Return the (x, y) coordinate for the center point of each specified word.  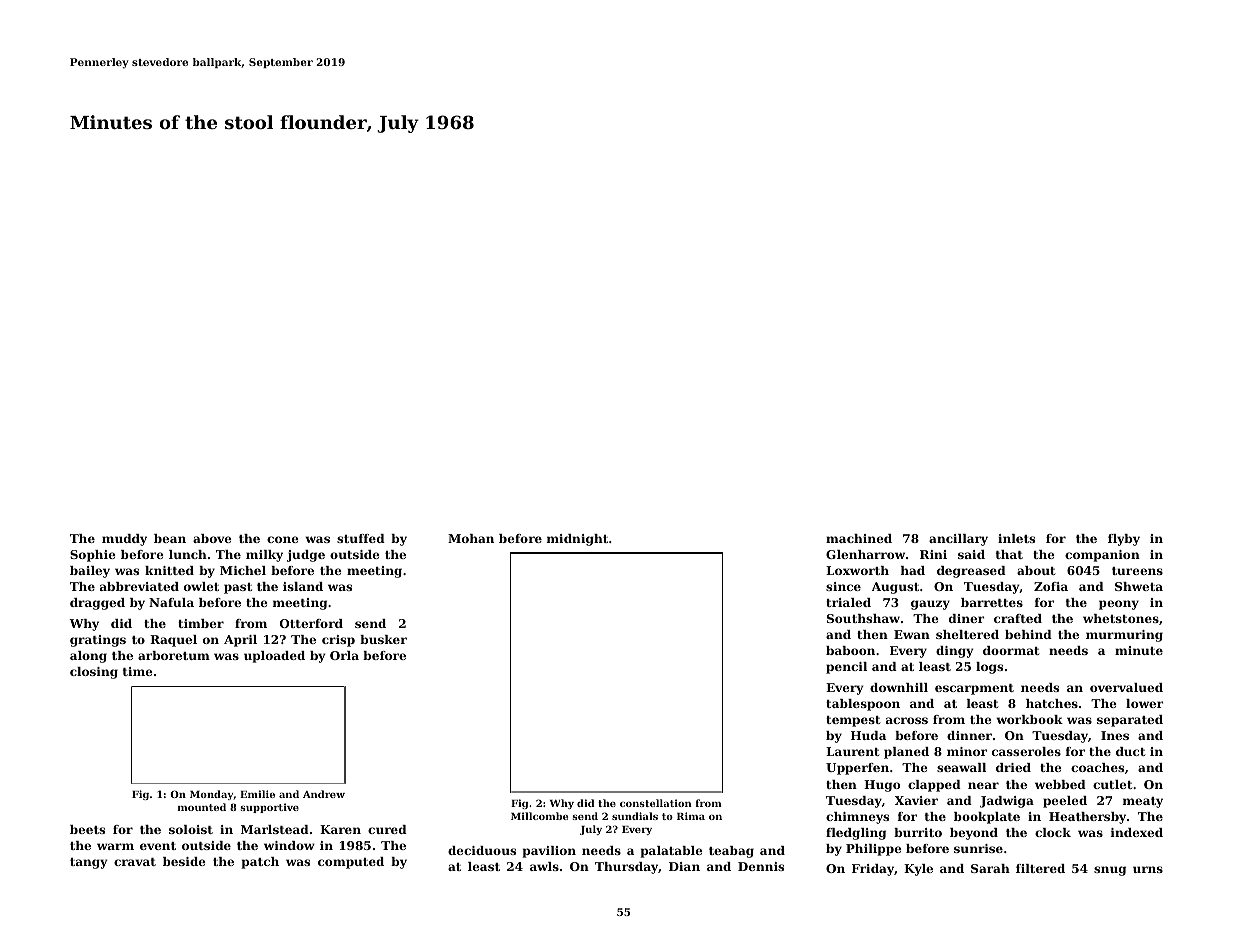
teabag (731, 852)
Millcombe (539, 816)
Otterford (311, 623)
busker (383, 639)
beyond (974, 834)
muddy (124, 540)
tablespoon (863, 705)
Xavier (916, 800)
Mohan (471, 538)
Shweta (1139, 586)
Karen (340, 829)
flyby (1124, 540)
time (138, 671)
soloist (191, 829)
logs (989, 668)
